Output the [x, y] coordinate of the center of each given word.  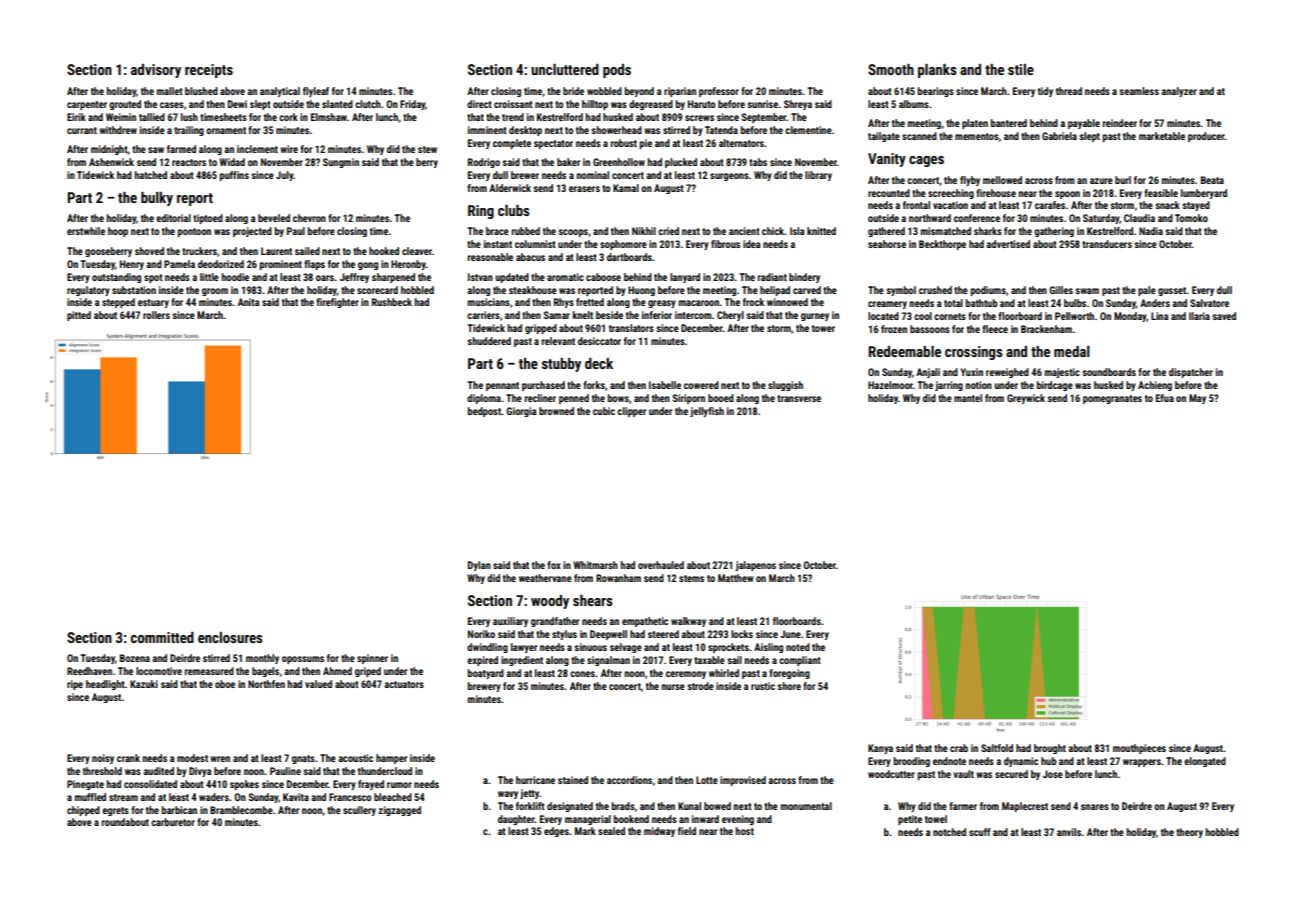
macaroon [699, 303]
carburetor [173, 822]
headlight [105, 685]
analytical [280, 92]
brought [1050, 749]
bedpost [484, 412]
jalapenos [755, 566]
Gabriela [1059, 136]
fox [554, 565]
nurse [673, 687]
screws [699, 118]
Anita [248, 302]
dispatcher [1191, 373]
